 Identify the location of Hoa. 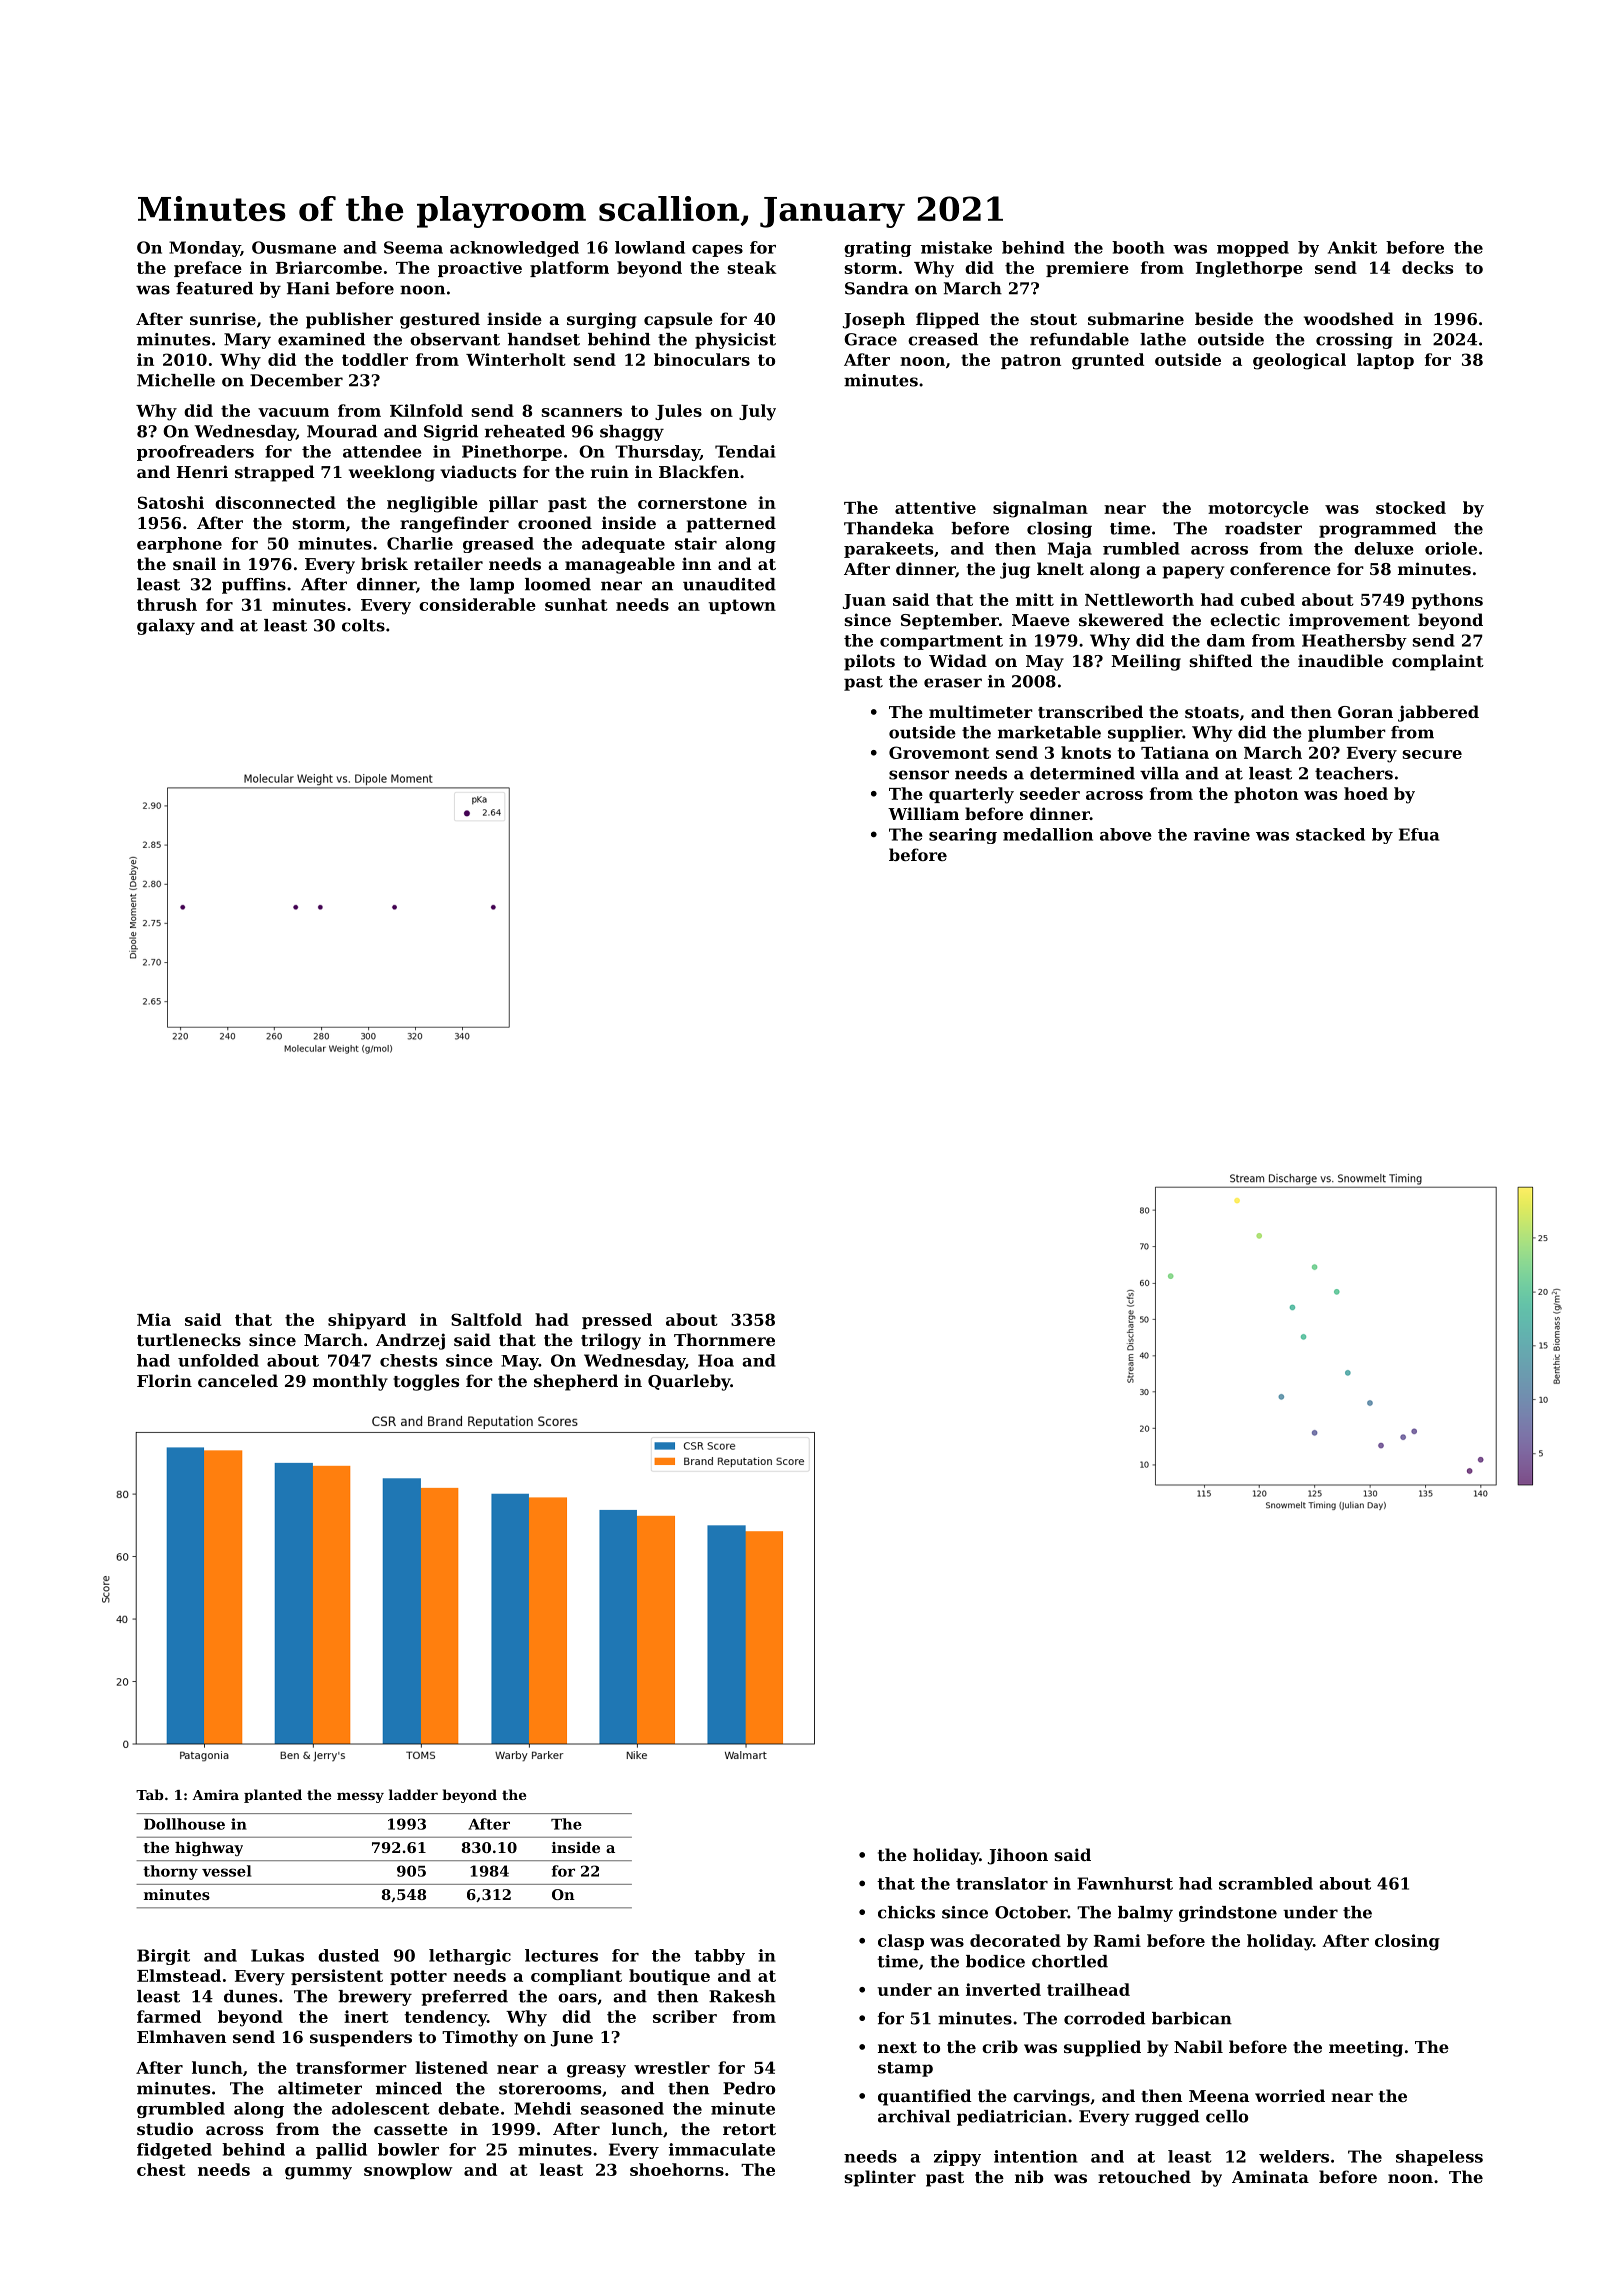
(716, 1360).
